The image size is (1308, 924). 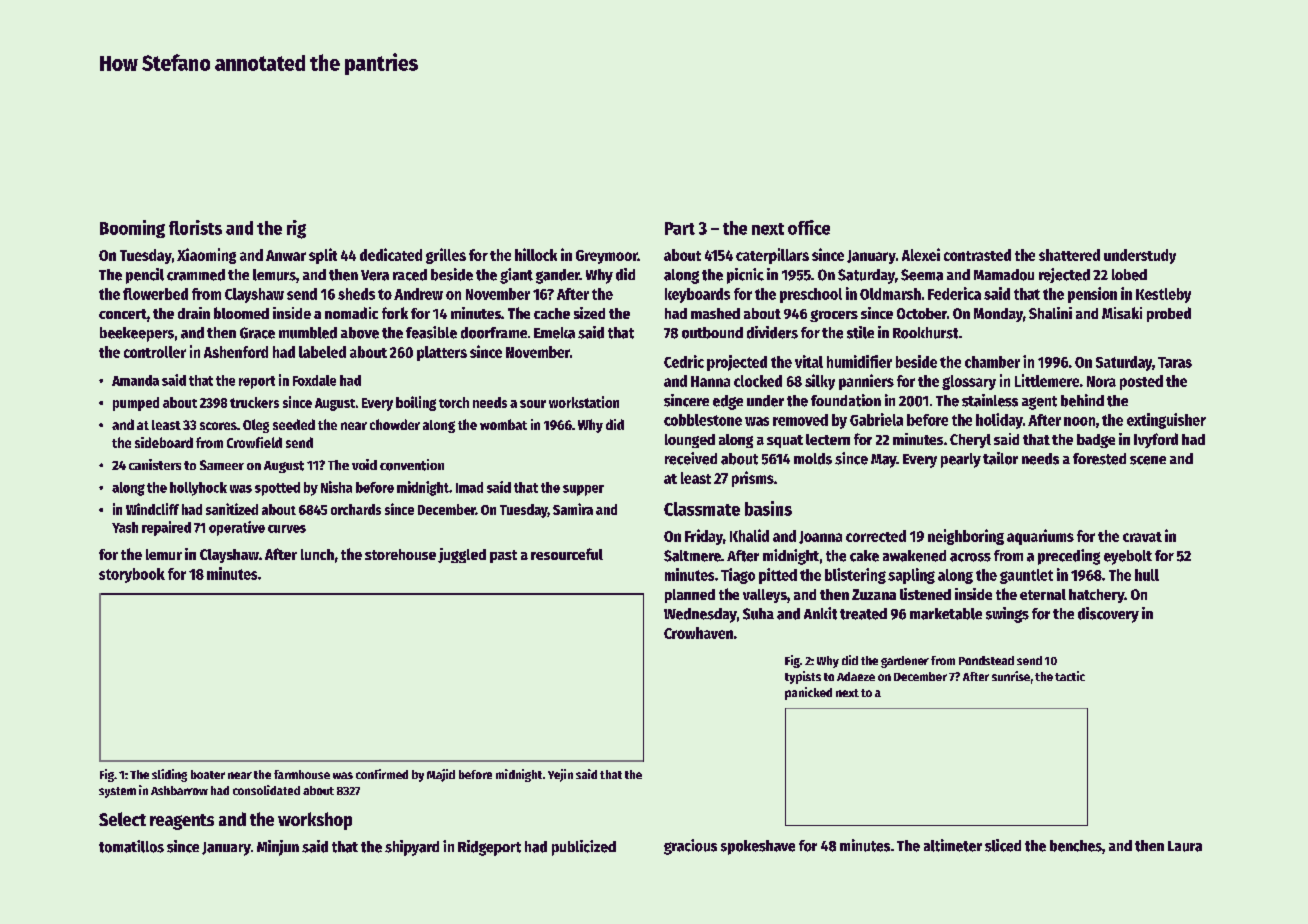 What do you see at coordinates (1040, 537) in the screenshot?
I see `aquariums` at bounding box center [1040, 537].
